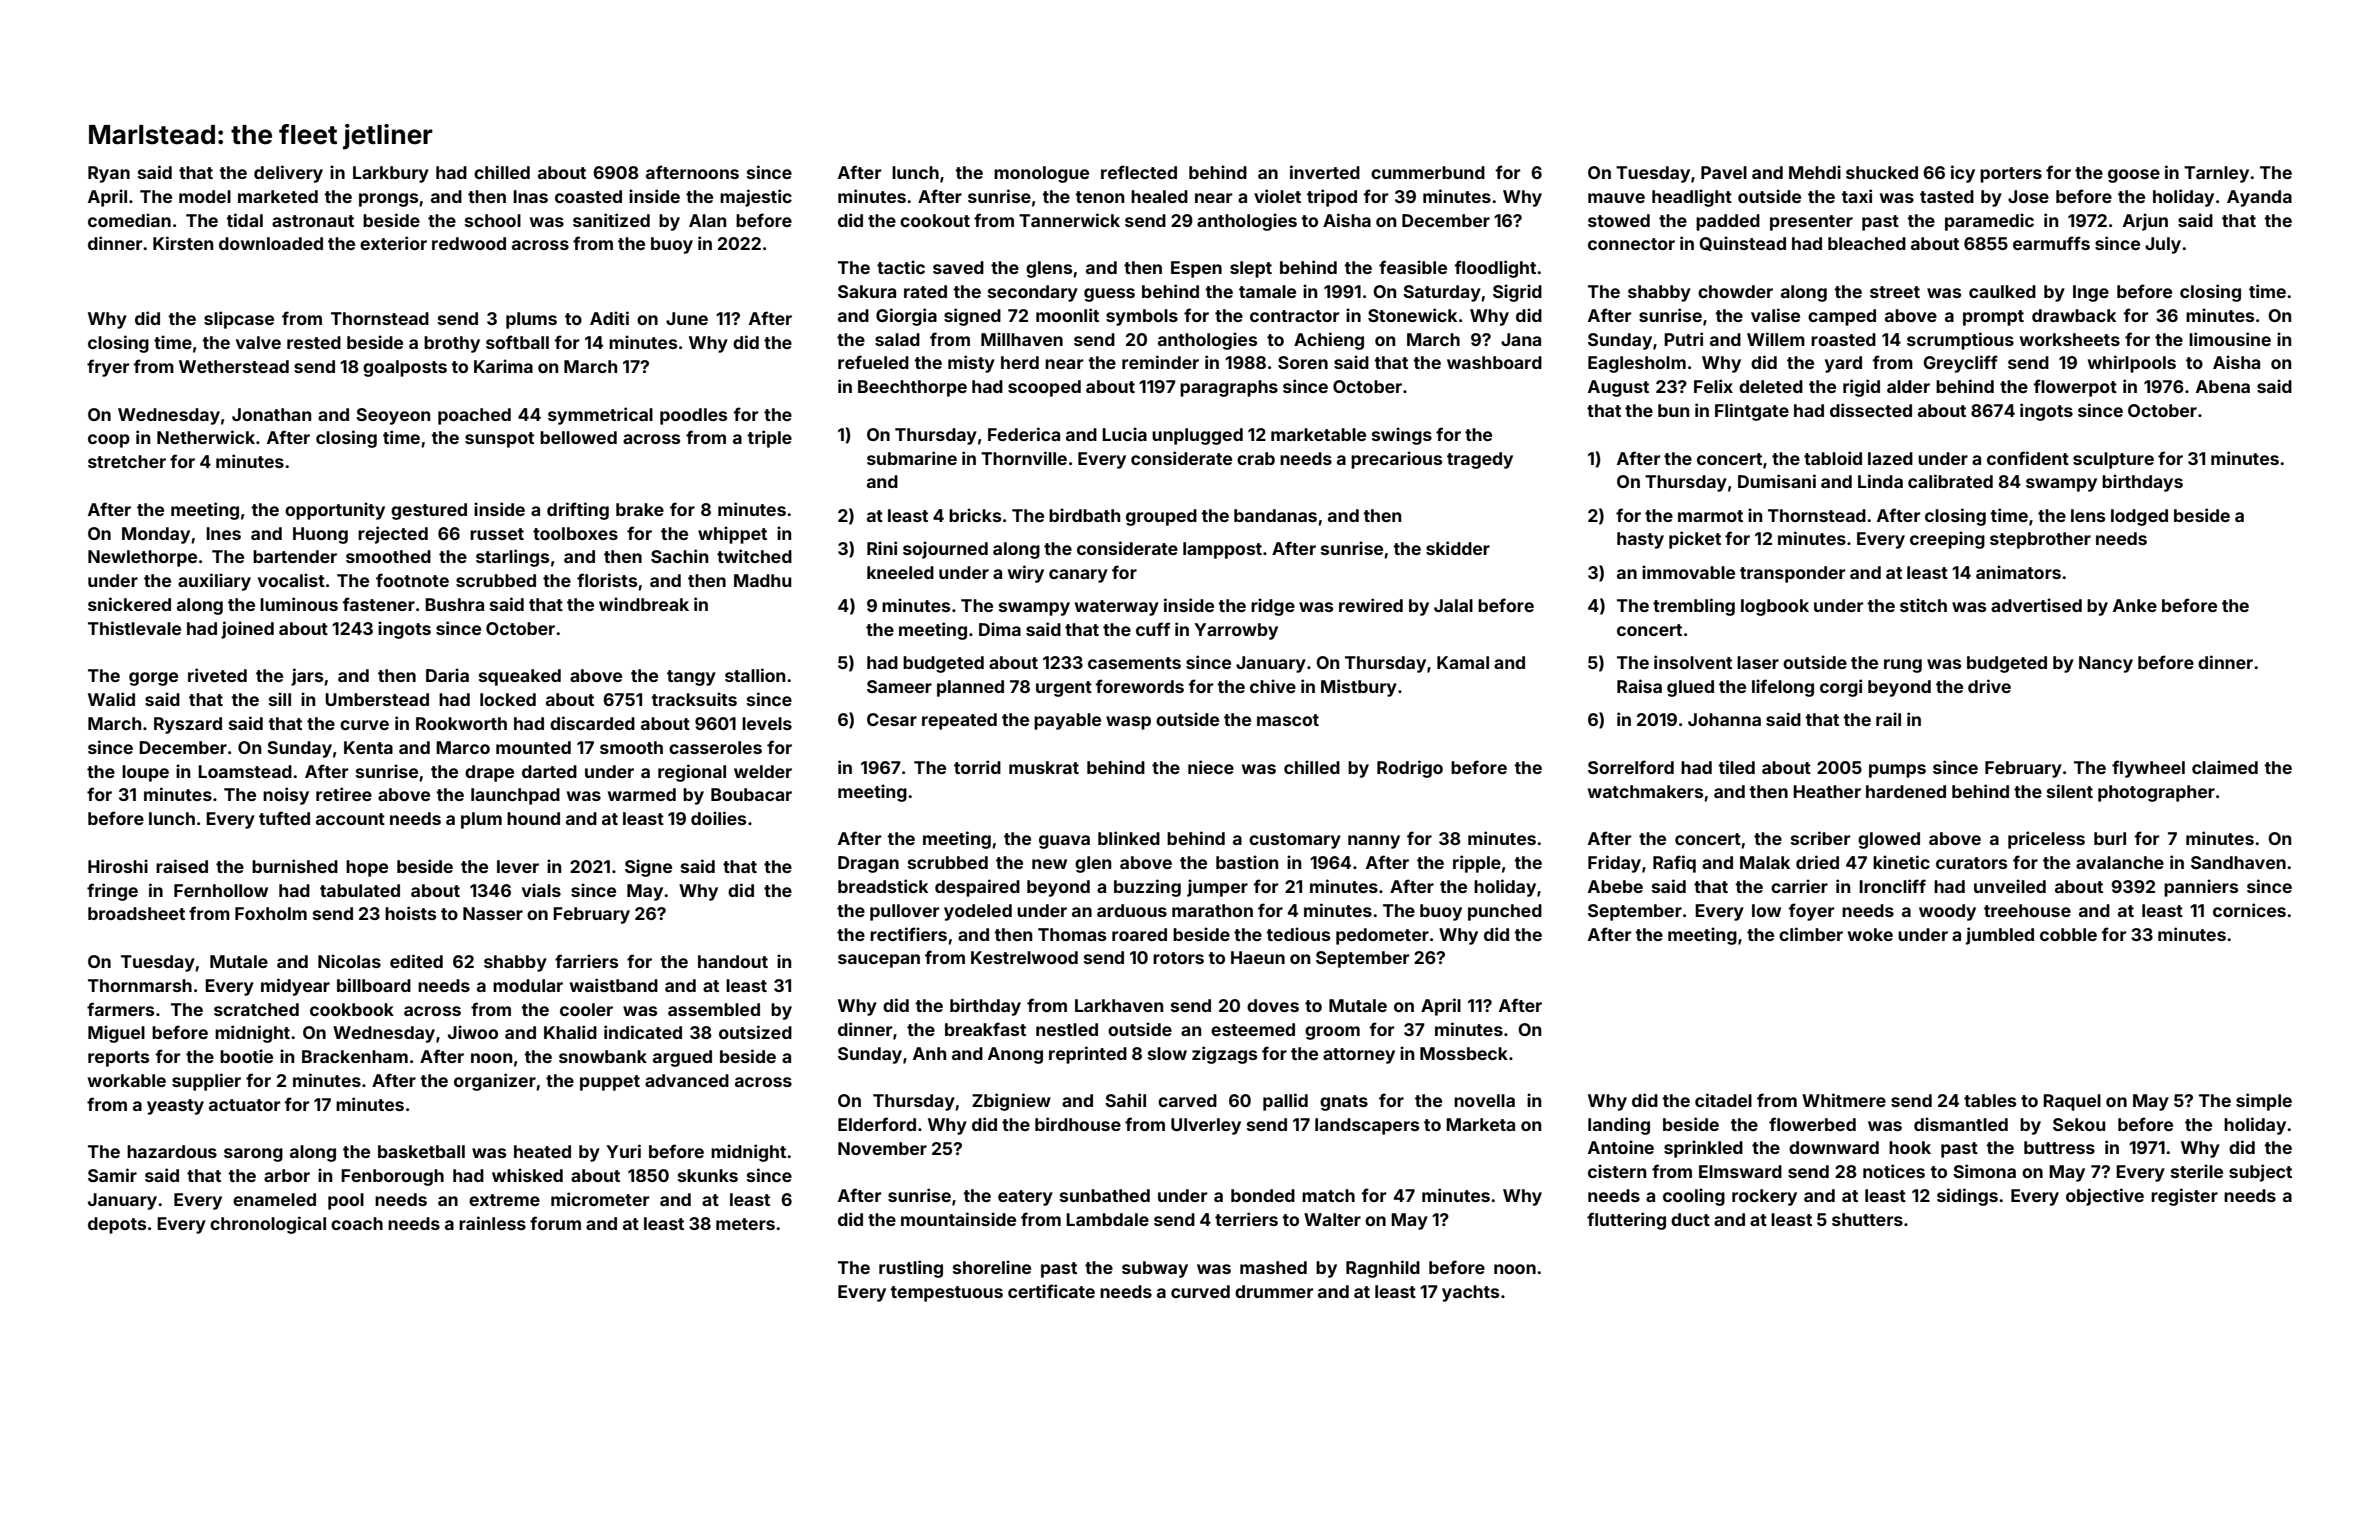 The image size is (2380, 1540). What do you see at coordinates (1470, 1293) in the document?
I see `yachts` at bounding box center [1470, 1293].
